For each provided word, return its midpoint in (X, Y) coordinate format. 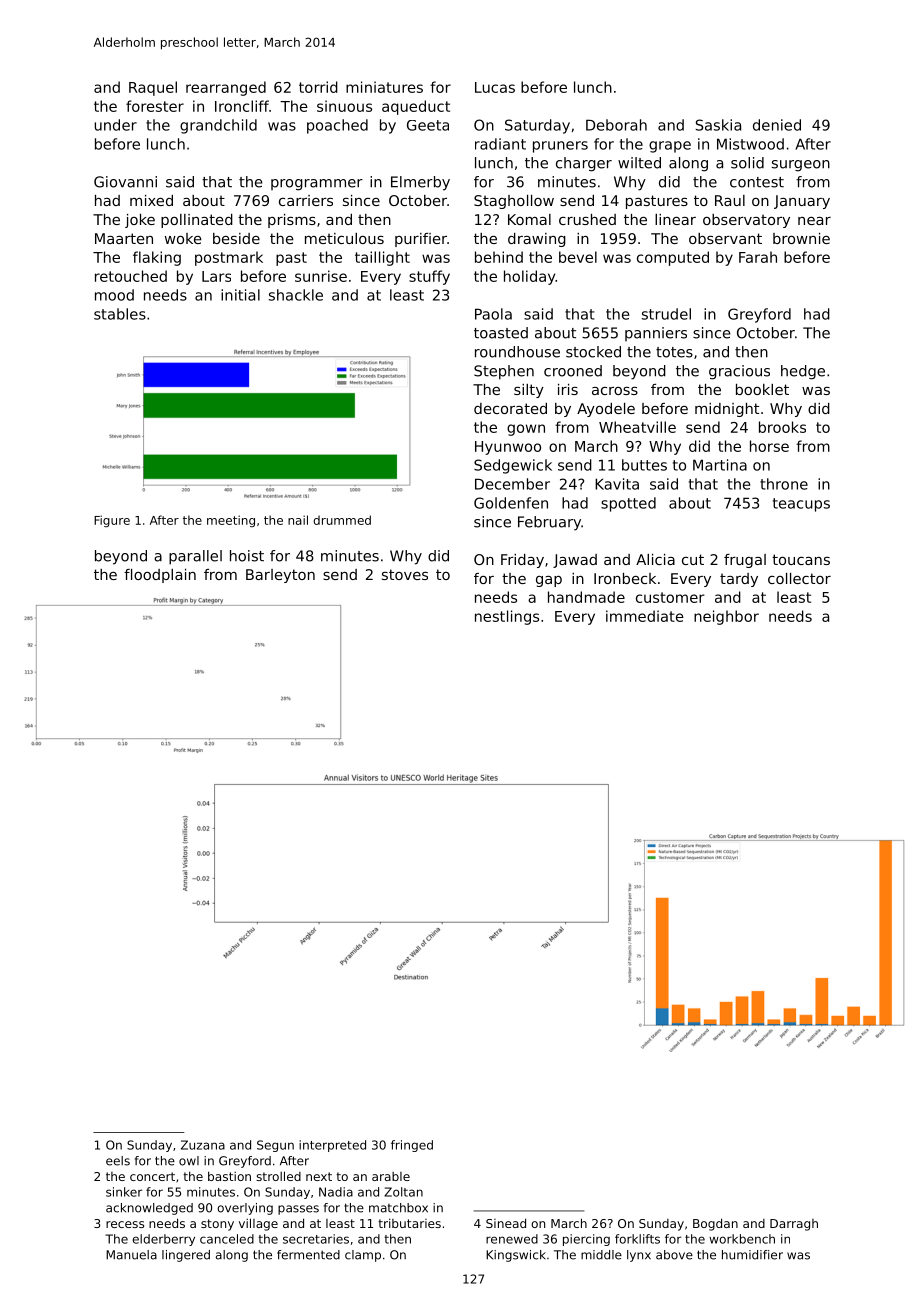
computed (673, 258)
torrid (318, 87)
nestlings (507, 617)
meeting (231, 521)
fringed (412, 1146)
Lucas (495, 87)
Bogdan (715, 1224)
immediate (645, 616)
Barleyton (280, 576)
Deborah (616, 125)
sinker (124, 1192)
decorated (510, 408)
